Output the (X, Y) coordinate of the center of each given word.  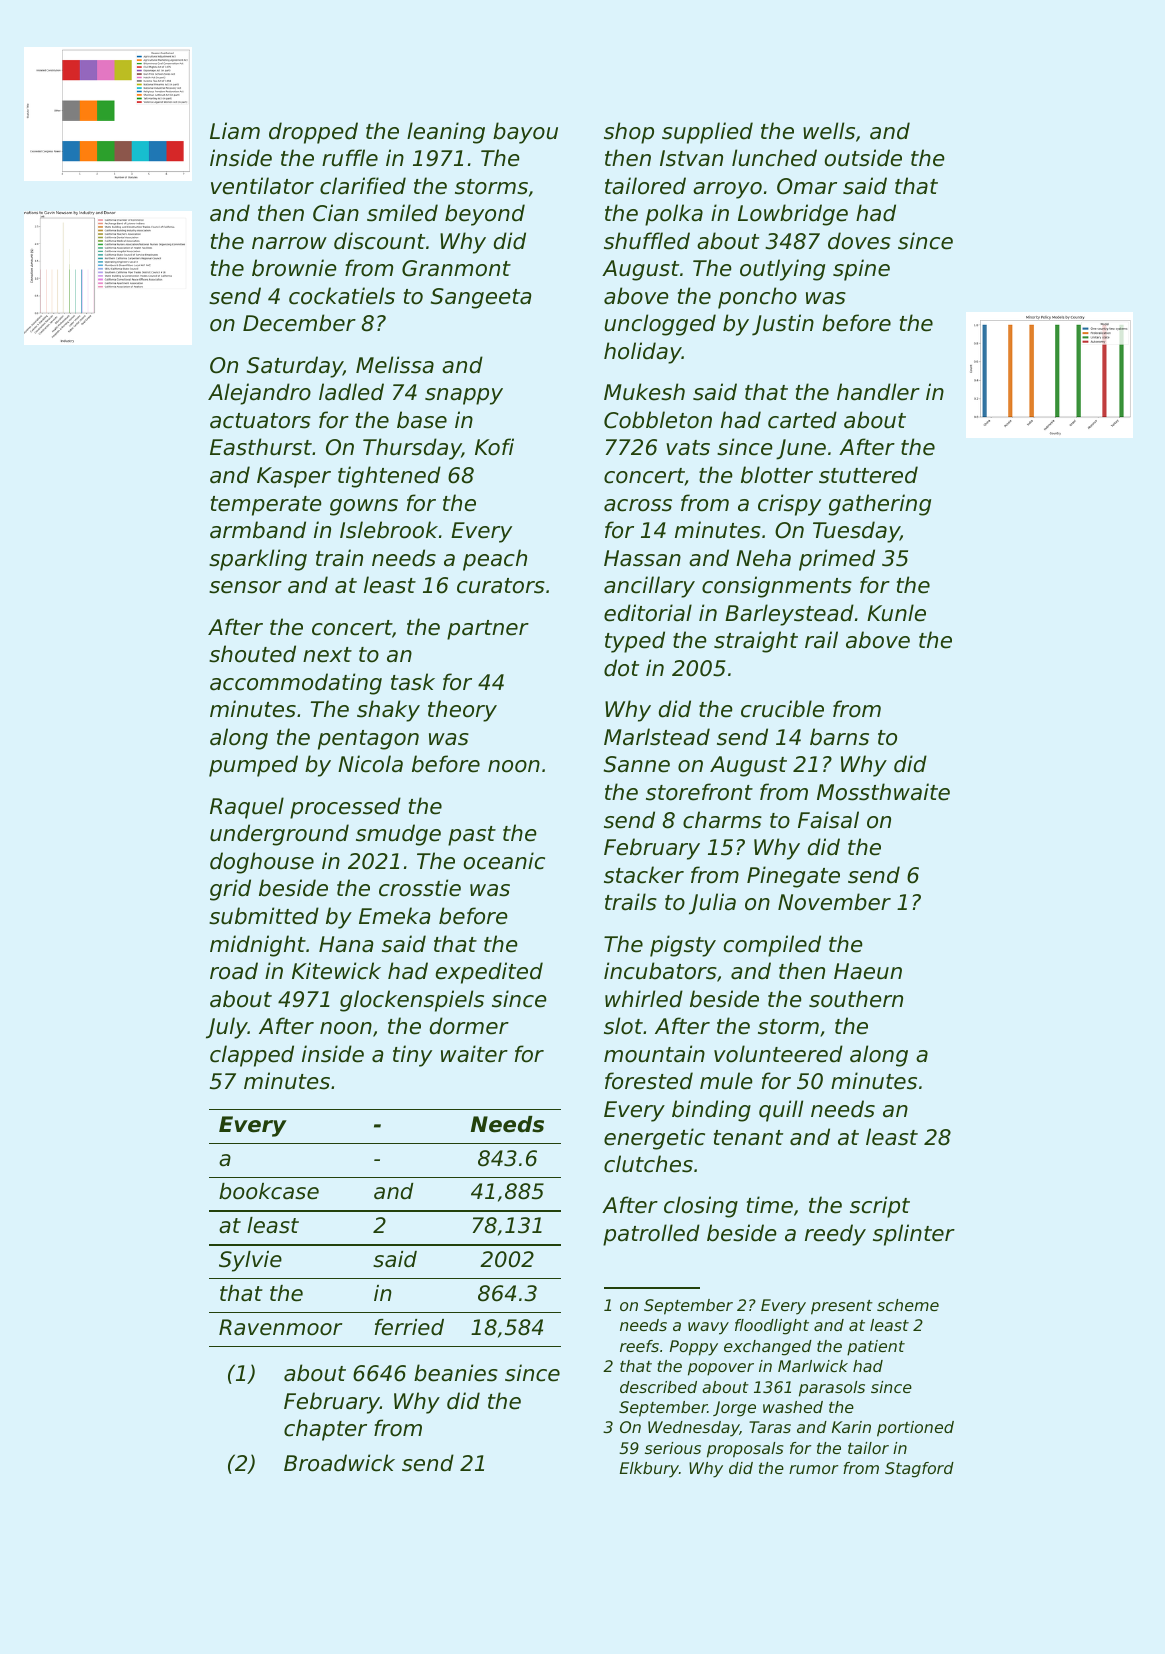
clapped (252, 1056)
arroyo (727, 190)
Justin (783, 325)
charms (722, 820)
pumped (253, 766)
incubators (660, 971)
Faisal (828, 820)
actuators (260, 421)
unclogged (660, 325)
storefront (699, 792)
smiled (402, 213)
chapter (325, 1430)
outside (863, 158)
